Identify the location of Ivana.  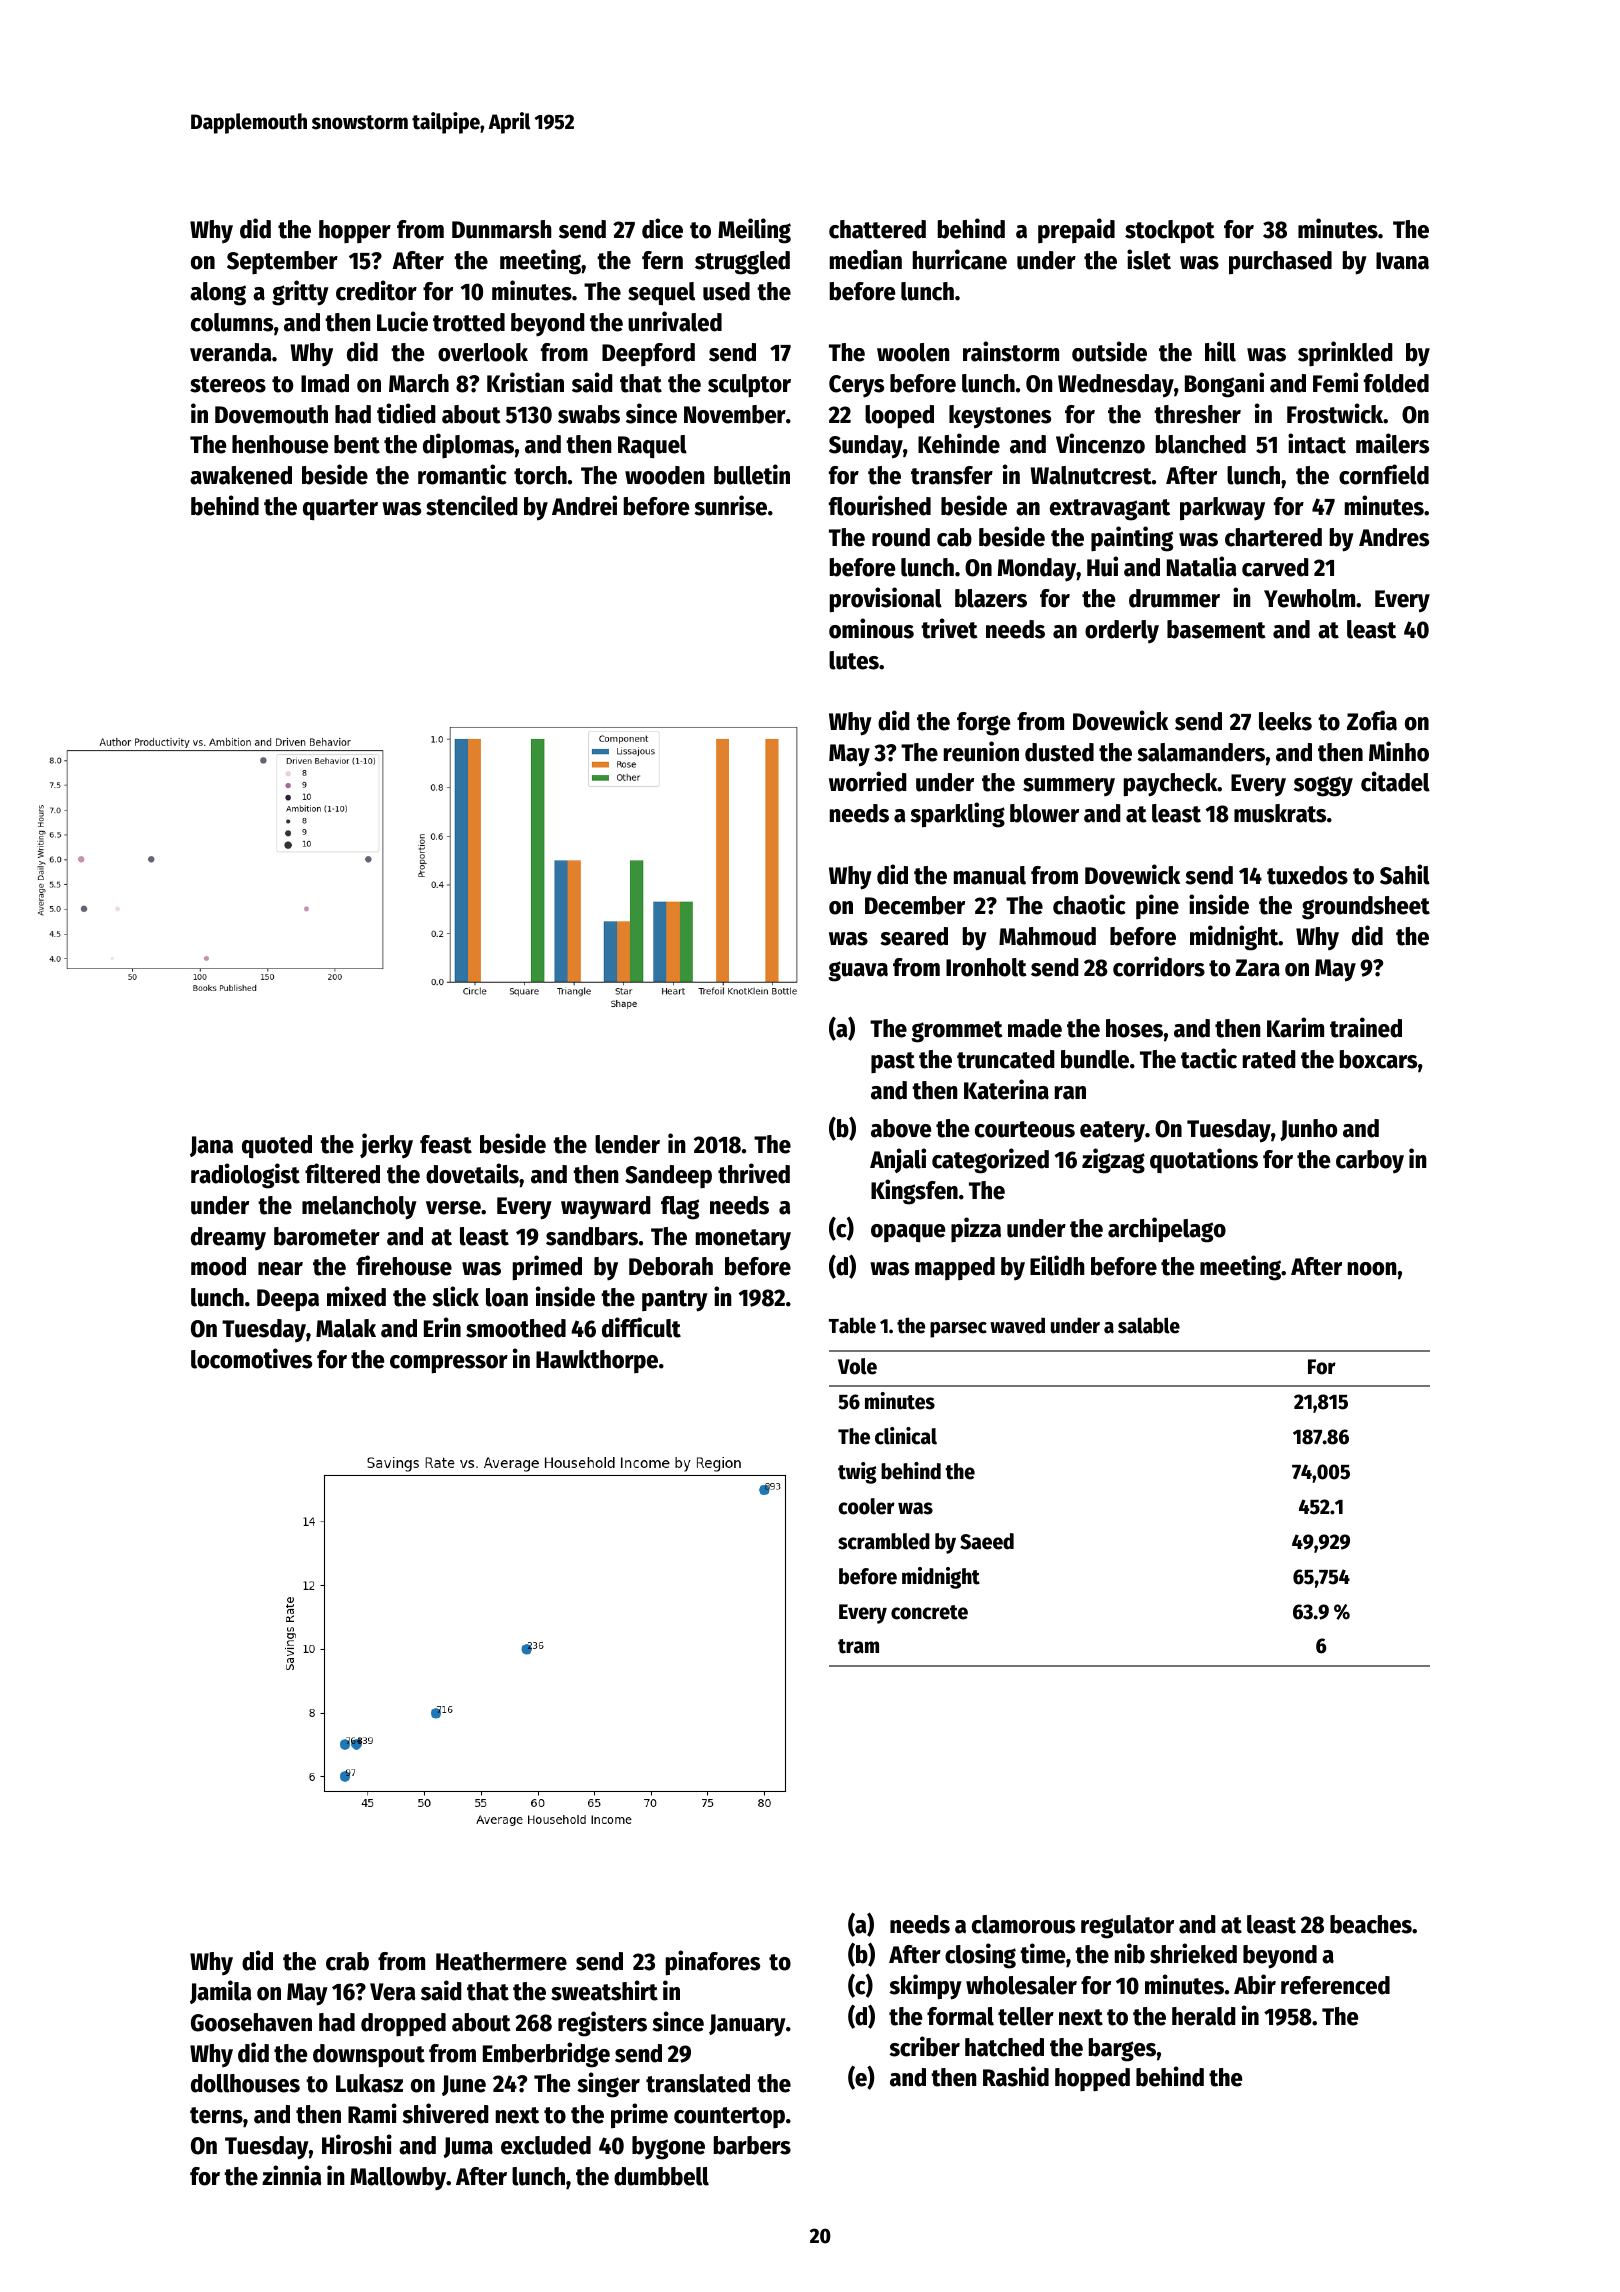
(1402, 261).
